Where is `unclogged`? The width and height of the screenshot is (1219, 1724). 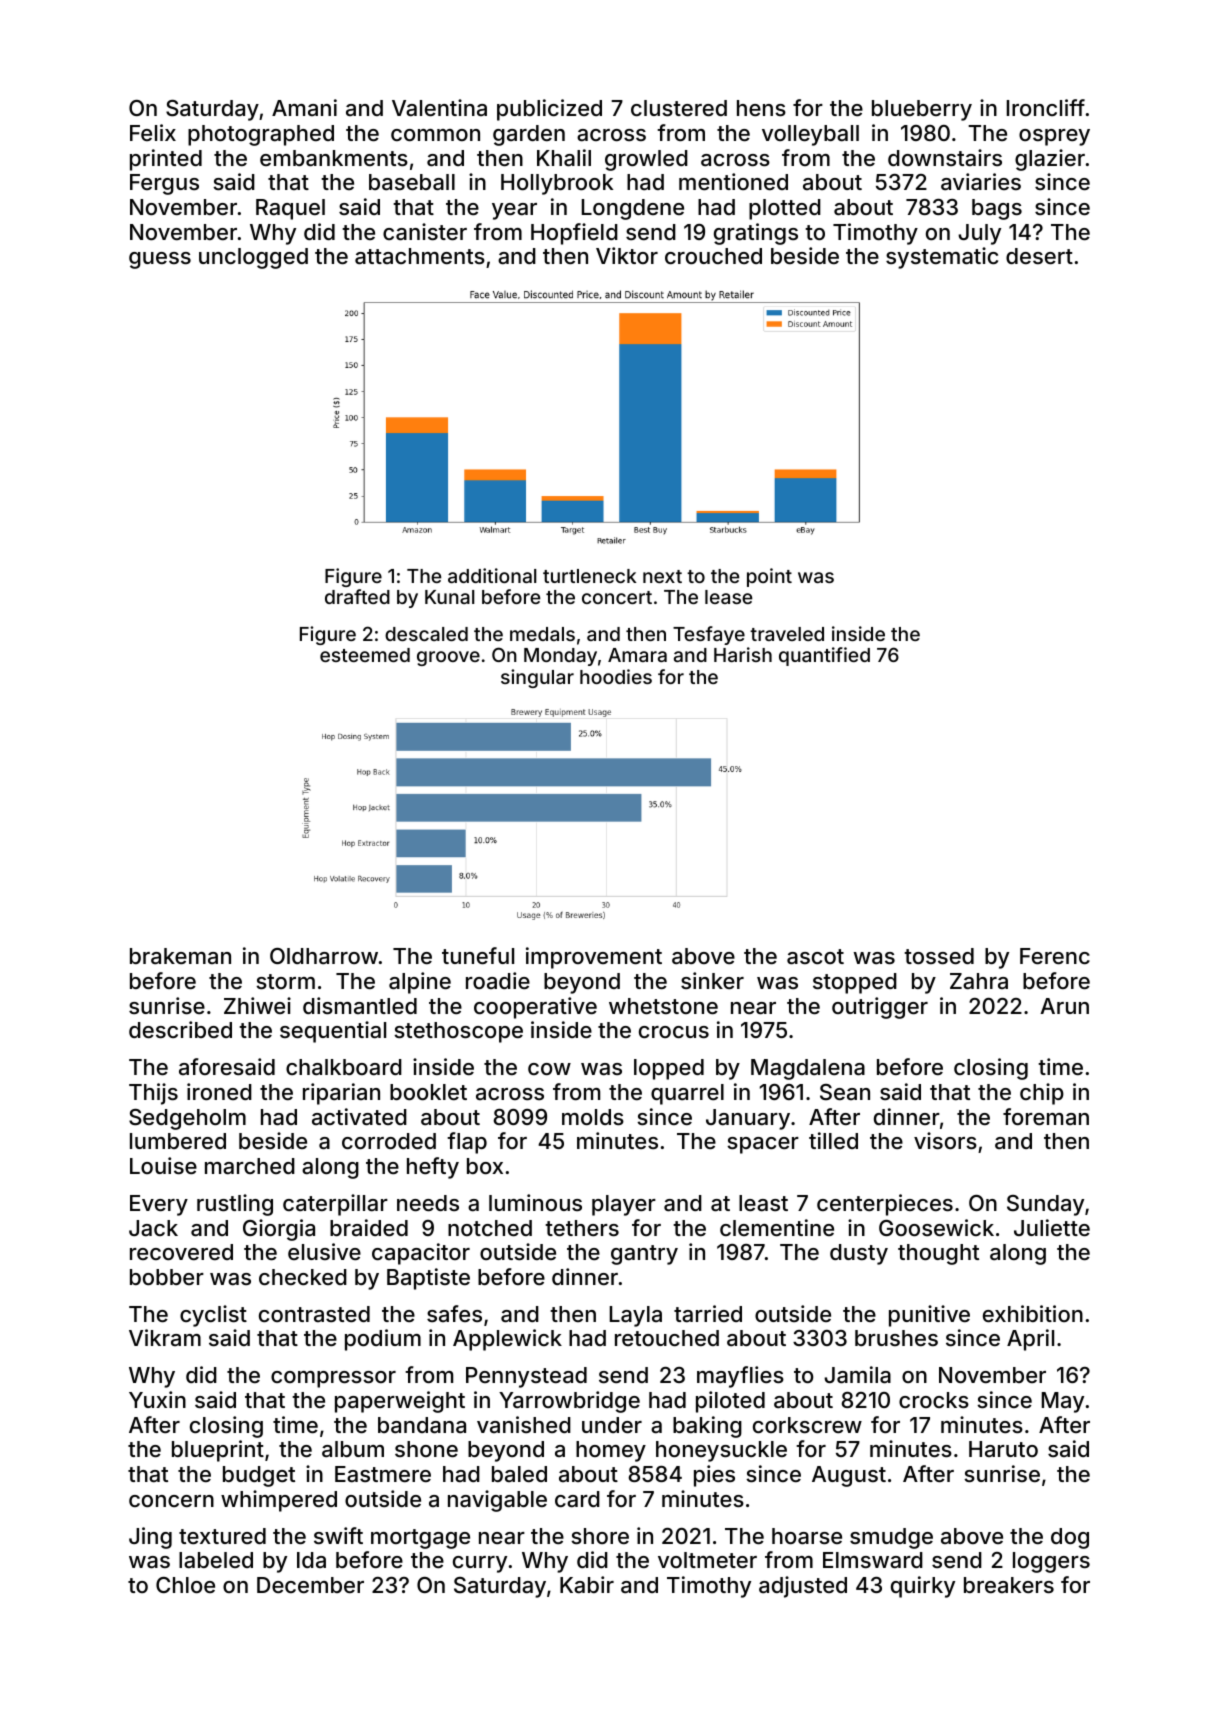
unclogged is located at coordinates (253, 258).
